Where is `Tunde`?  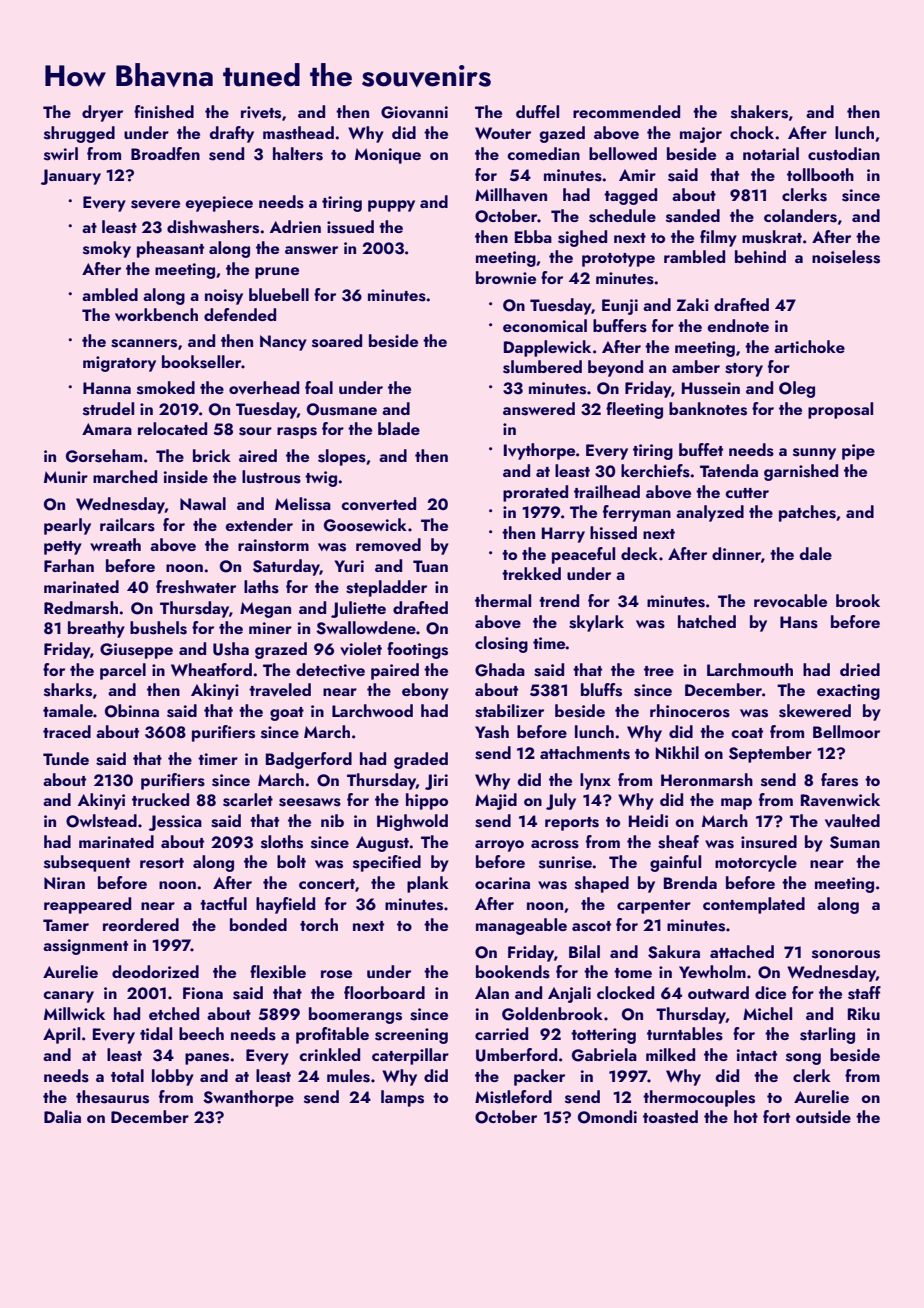
Tunde is located at coordinates (66, 758).
